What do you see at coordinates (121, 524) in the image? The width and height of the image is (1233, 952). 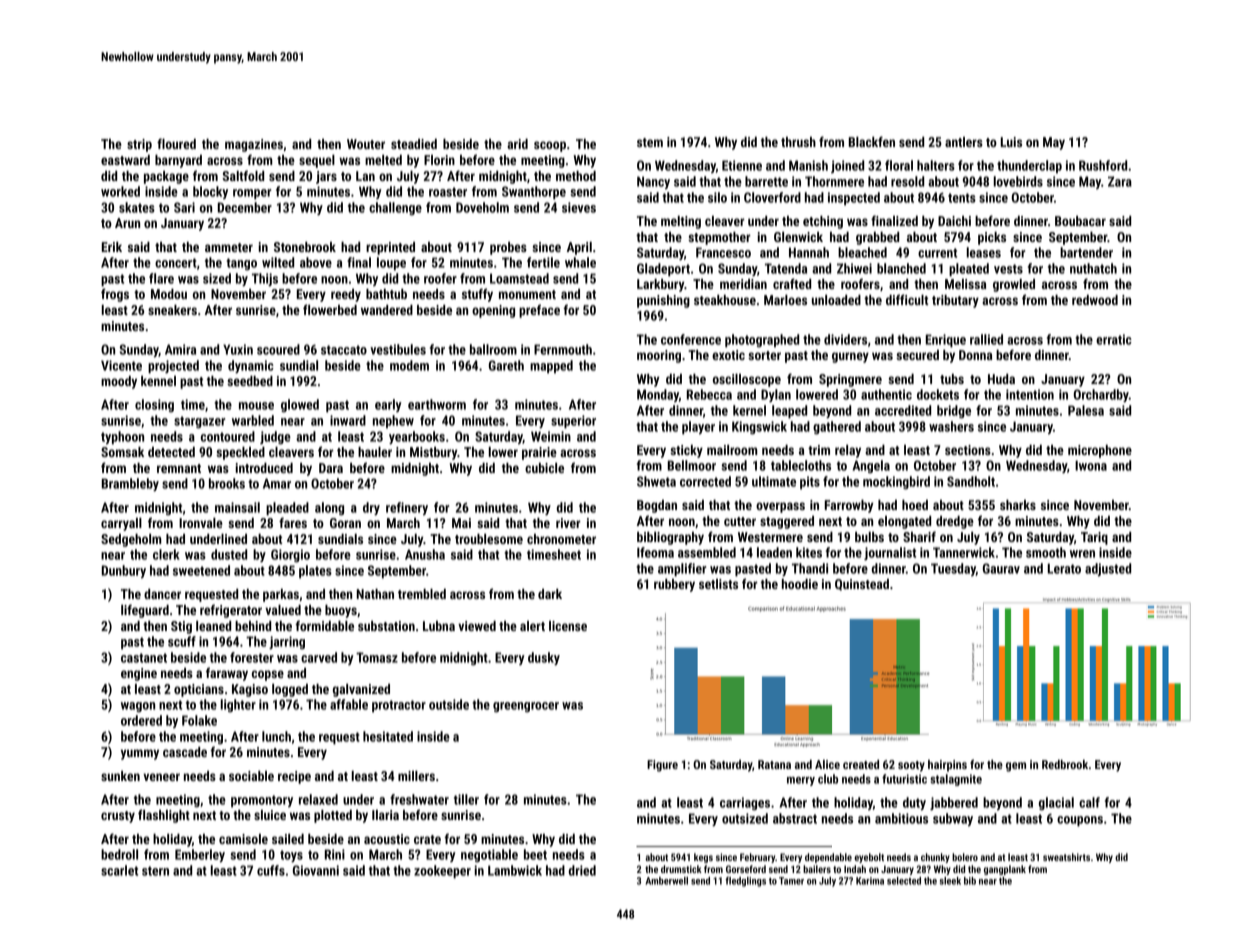 I see `carryall` at bounding box center [121, 524].
